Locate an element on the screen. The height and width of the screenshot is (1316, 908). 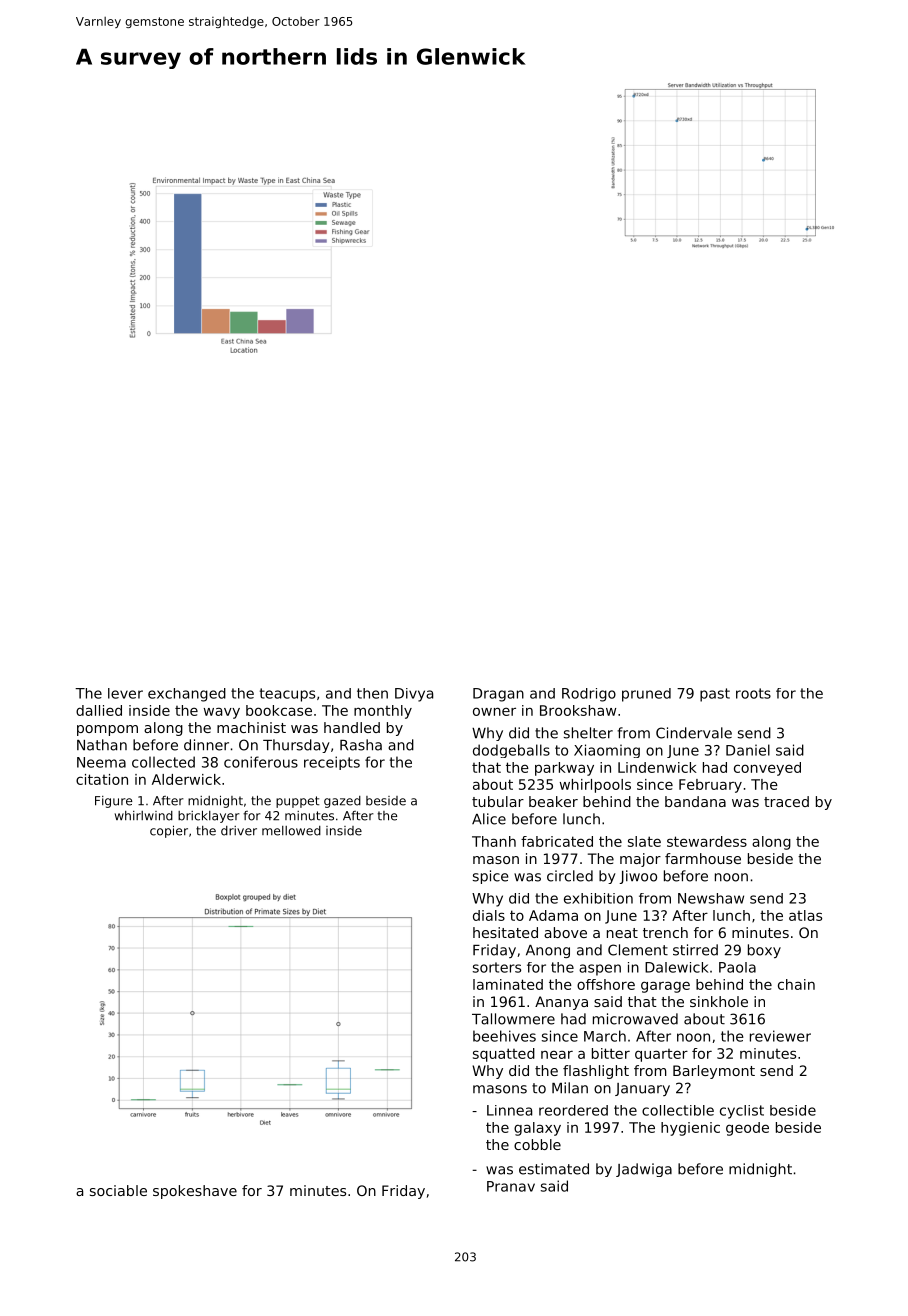
bandana is located at coordinates (695, 801).
